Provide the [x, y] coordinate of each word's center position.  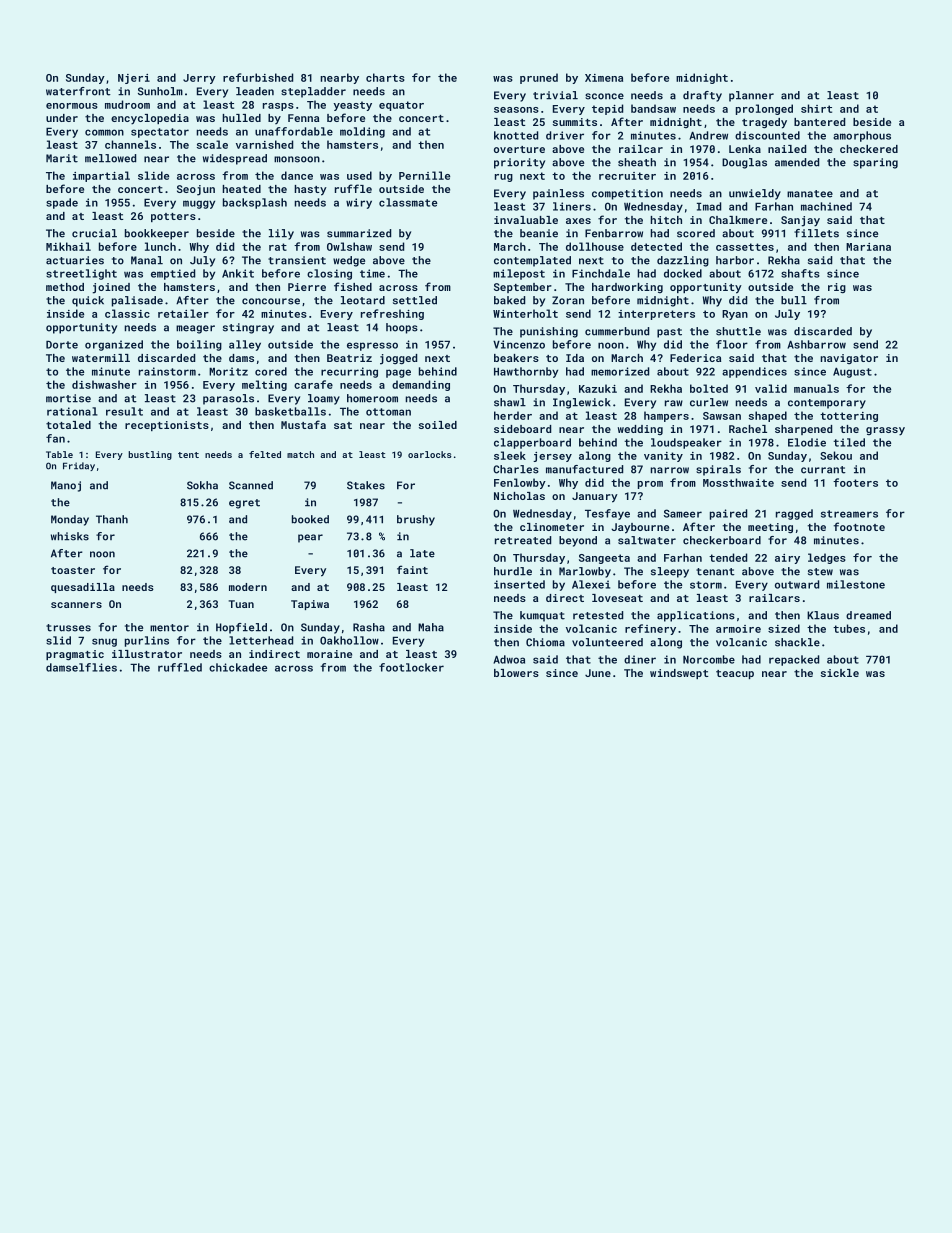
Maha [431, 627]
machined [826, 206]
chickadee [238, 667]
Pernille [424, 175]
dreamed [868, 615]
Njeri [134, 79]
